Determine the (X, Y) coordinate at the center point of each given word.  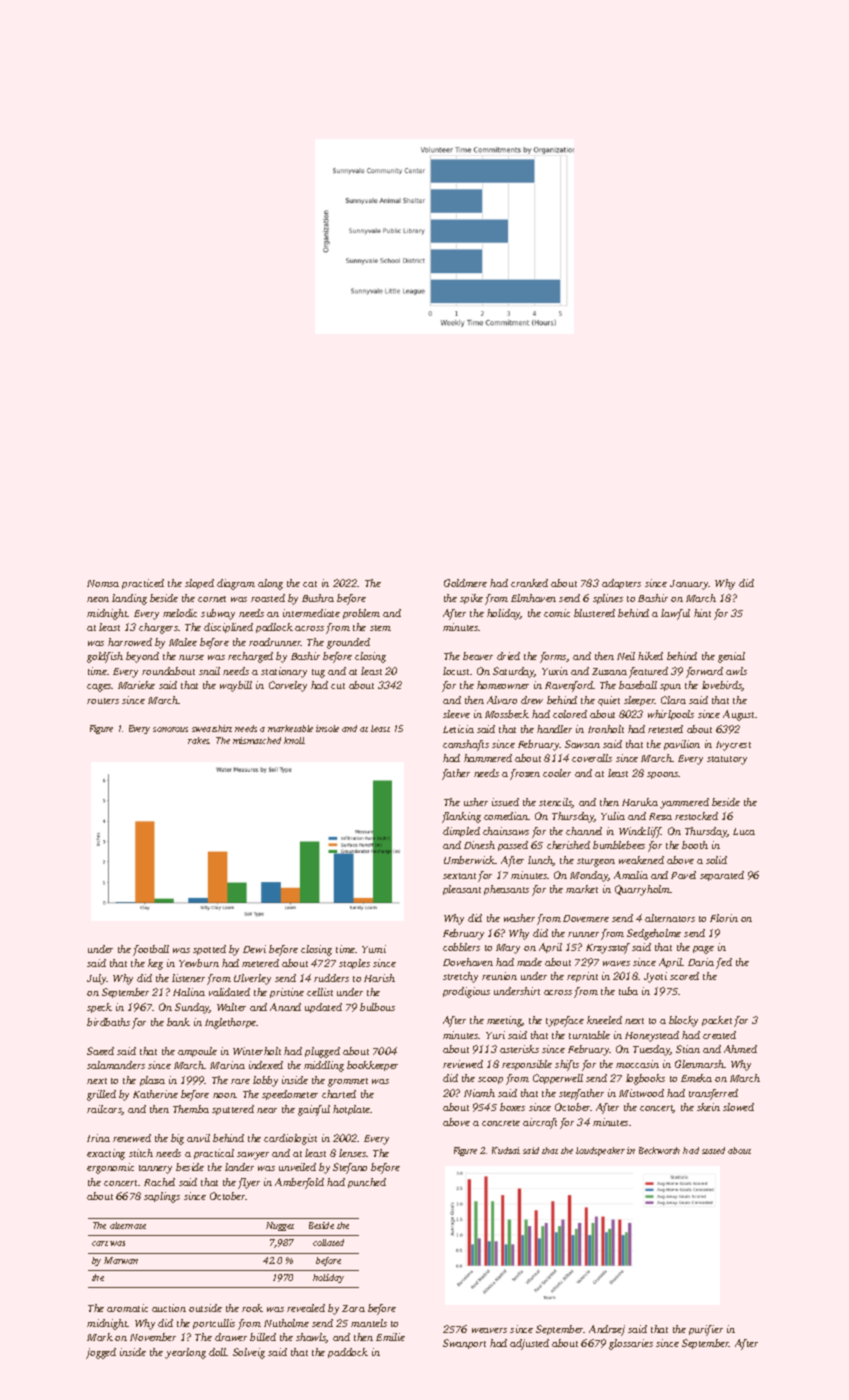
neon (98, 599)
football (151, 950)
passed (513, 846)
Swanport (464, 1344)
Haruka (640, 802)
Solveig (249, 1353)
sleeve (456, 714)
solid (716, 860)
